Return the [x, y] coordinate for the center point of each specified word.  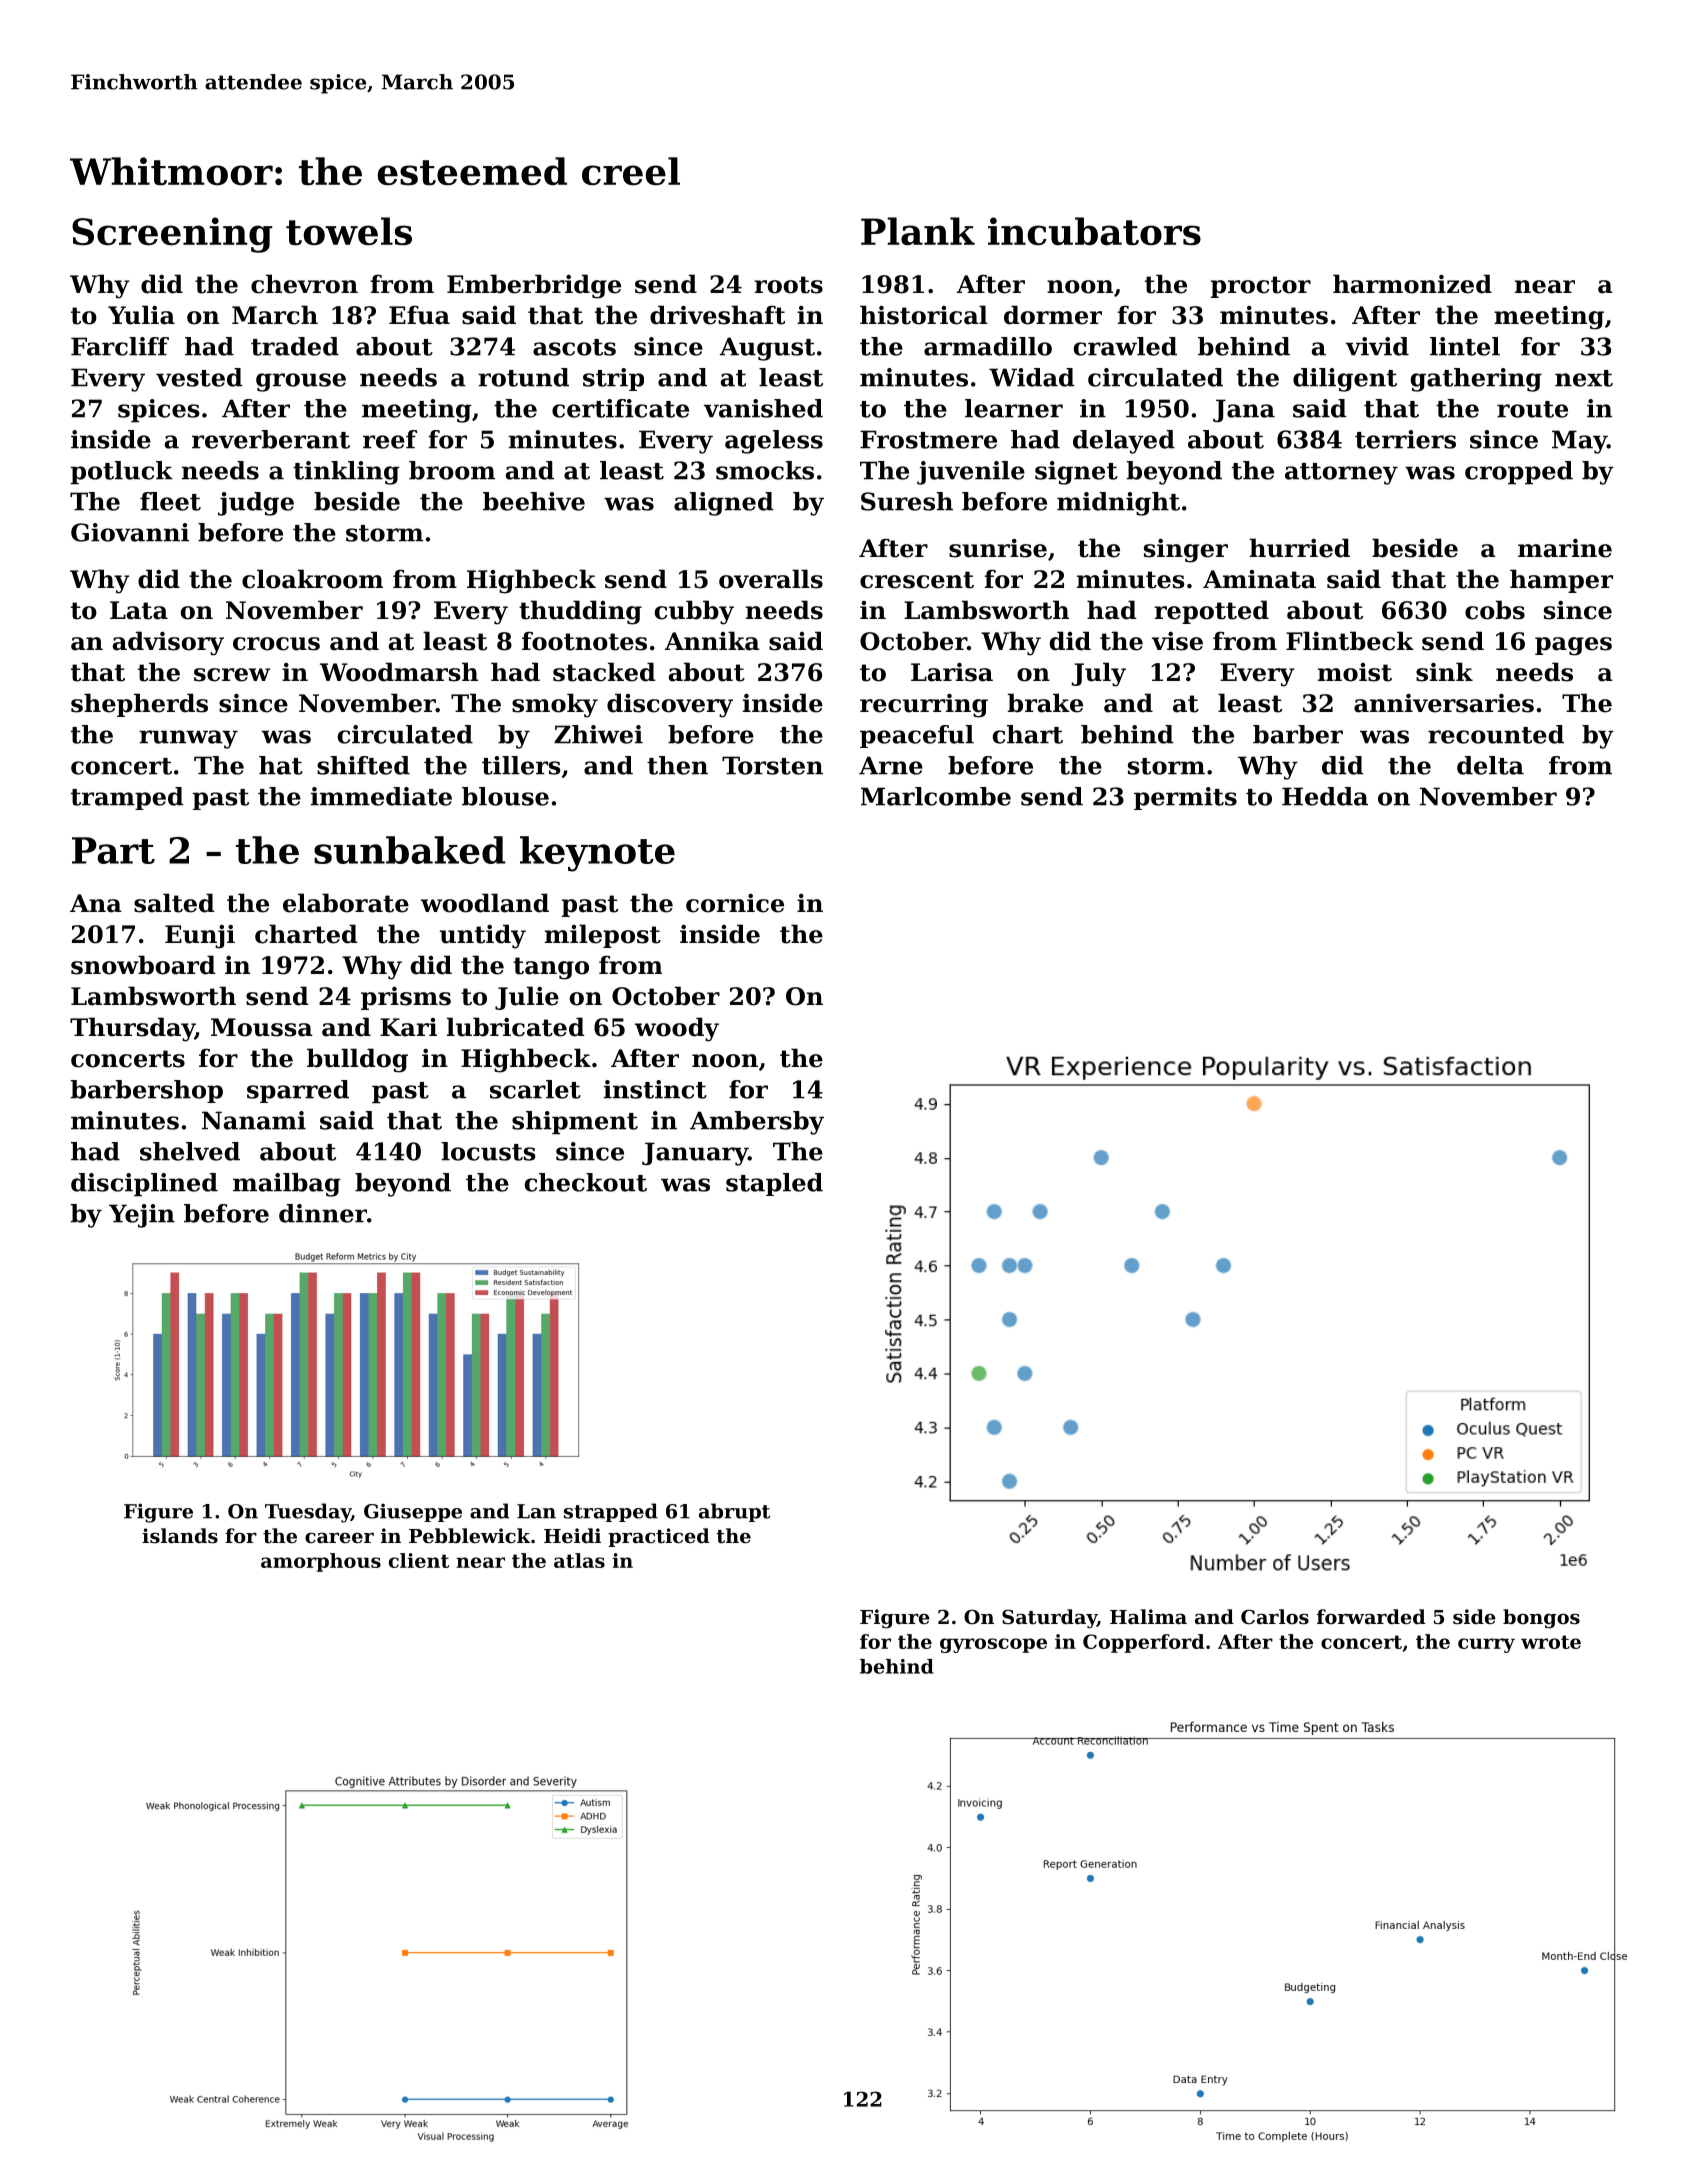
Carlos [1275, 1617]
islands [180, 1536]
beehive [534, 501]
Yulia [141, 315]
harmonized [1412, 284]
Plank [918, 231]
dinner [323, 1213]
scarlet [535, 1089]
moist [1355, 672]
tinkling [346, 473]
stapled [774, 1184]
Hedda [1325, 796]
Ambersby [757, 1123]
